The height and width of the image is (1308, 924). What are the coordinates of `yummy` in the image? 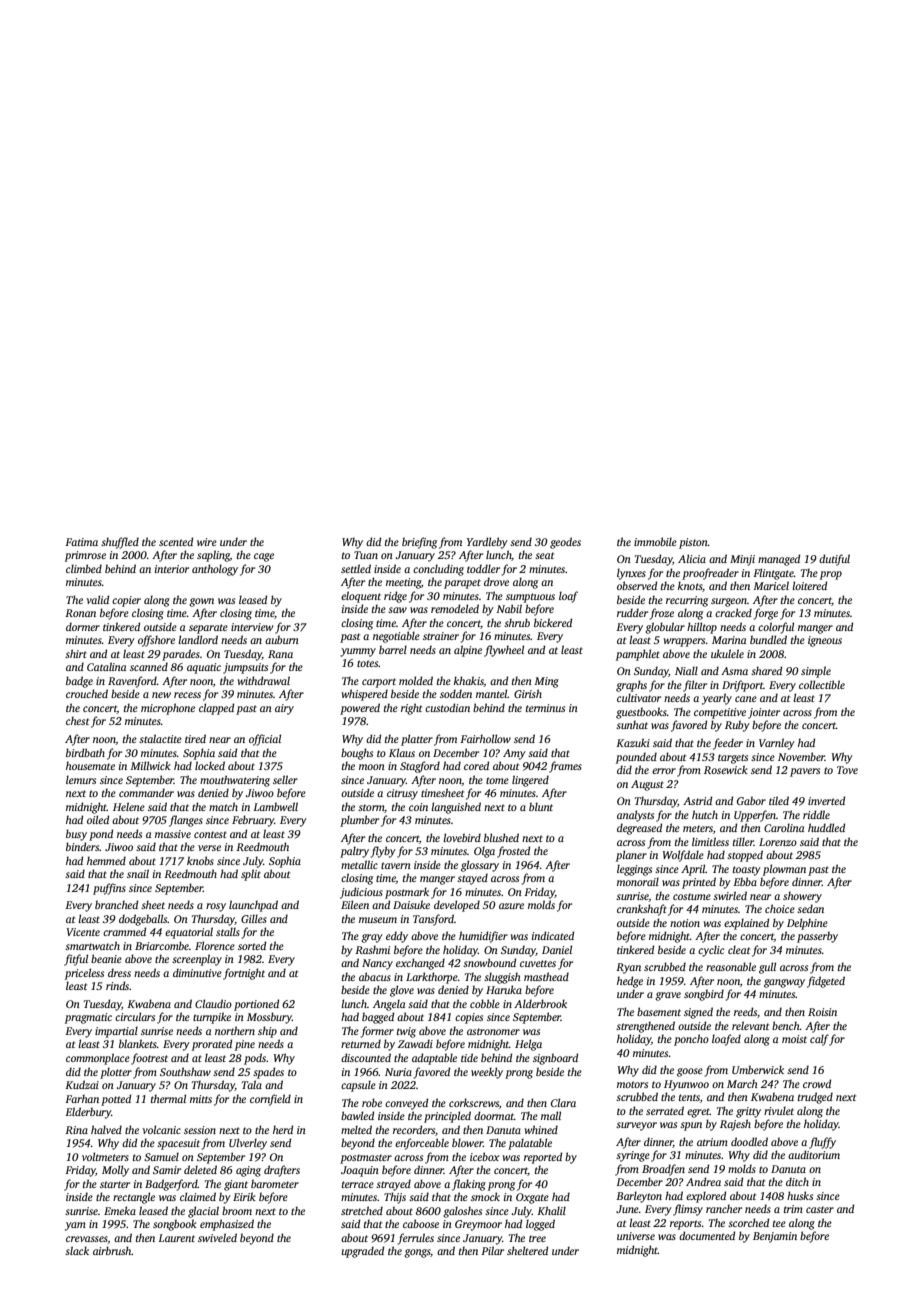 It's located at (358, 652).
